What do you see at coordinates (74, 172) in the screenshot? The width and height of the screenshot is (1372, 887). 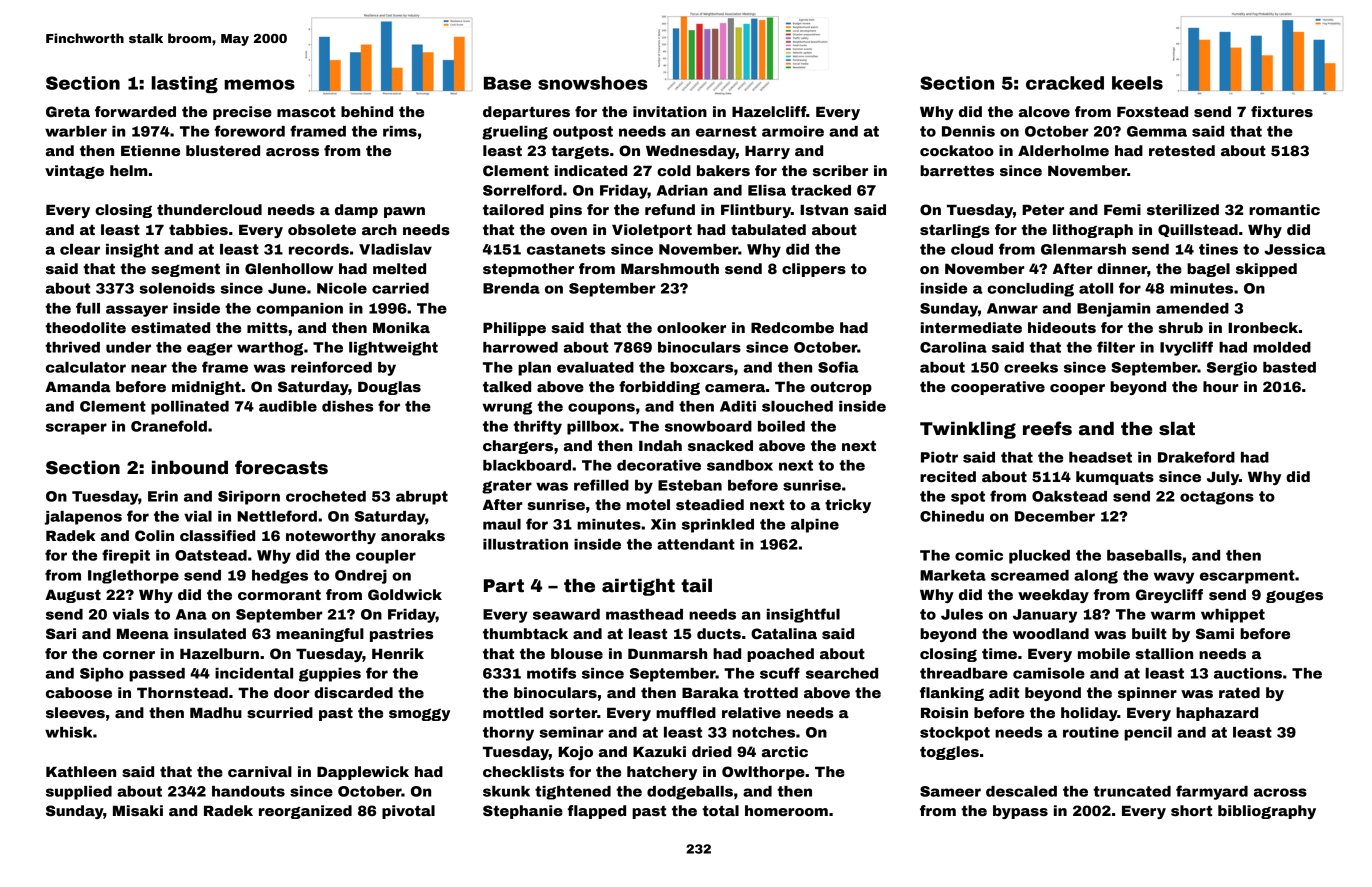 I see `vintage` at bounding box center [74, 172].
